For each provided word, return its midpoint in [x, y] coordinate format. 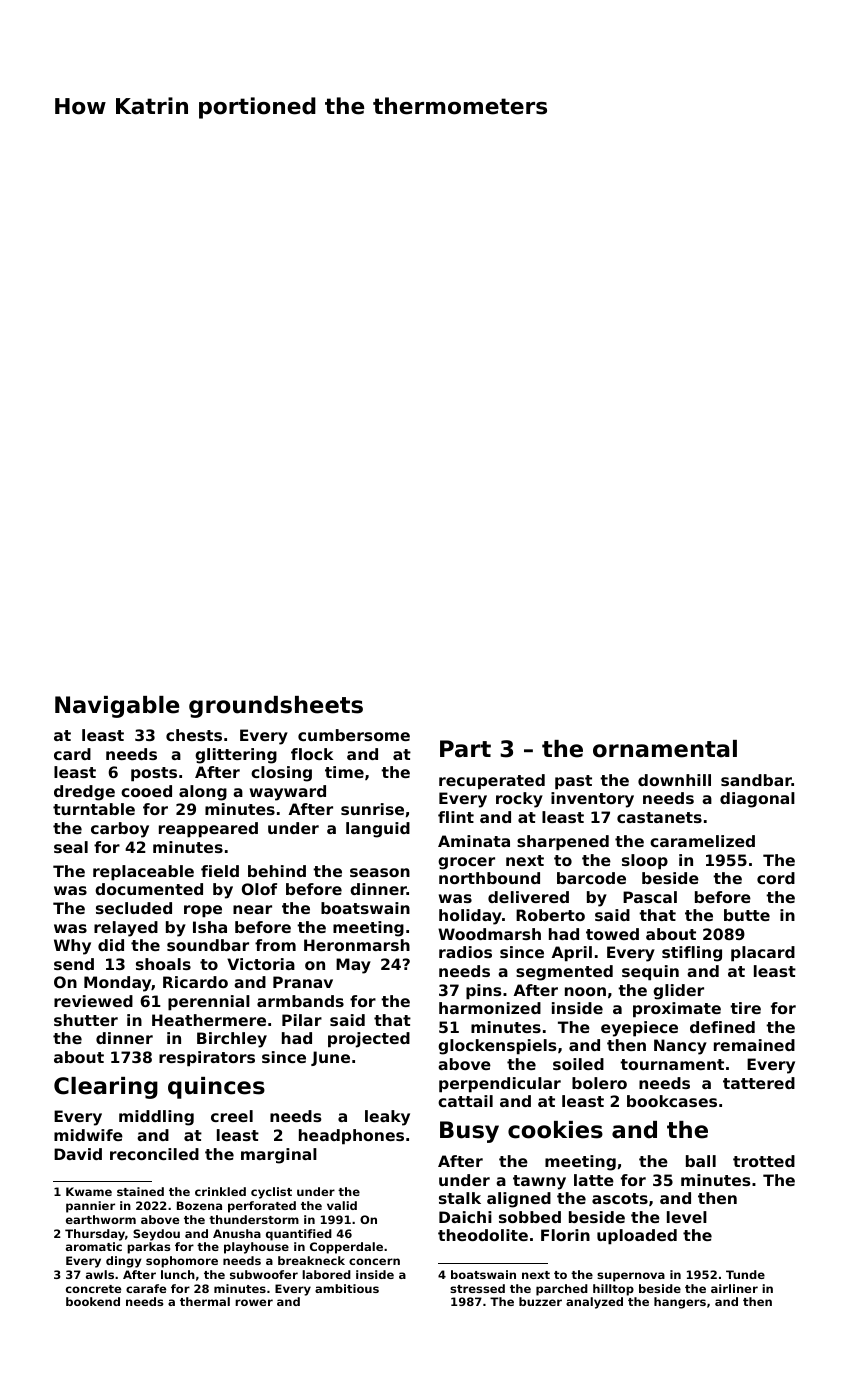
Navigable [117, 707]
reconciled [154, 1154]
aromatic [94, 1246]
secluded [134, 908]
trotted [764, 1161]
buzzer [540, 1301]
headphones [351, 1137]
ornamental [665, 749]
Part [465, 749]
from [275, 945]
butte [747, 915]
